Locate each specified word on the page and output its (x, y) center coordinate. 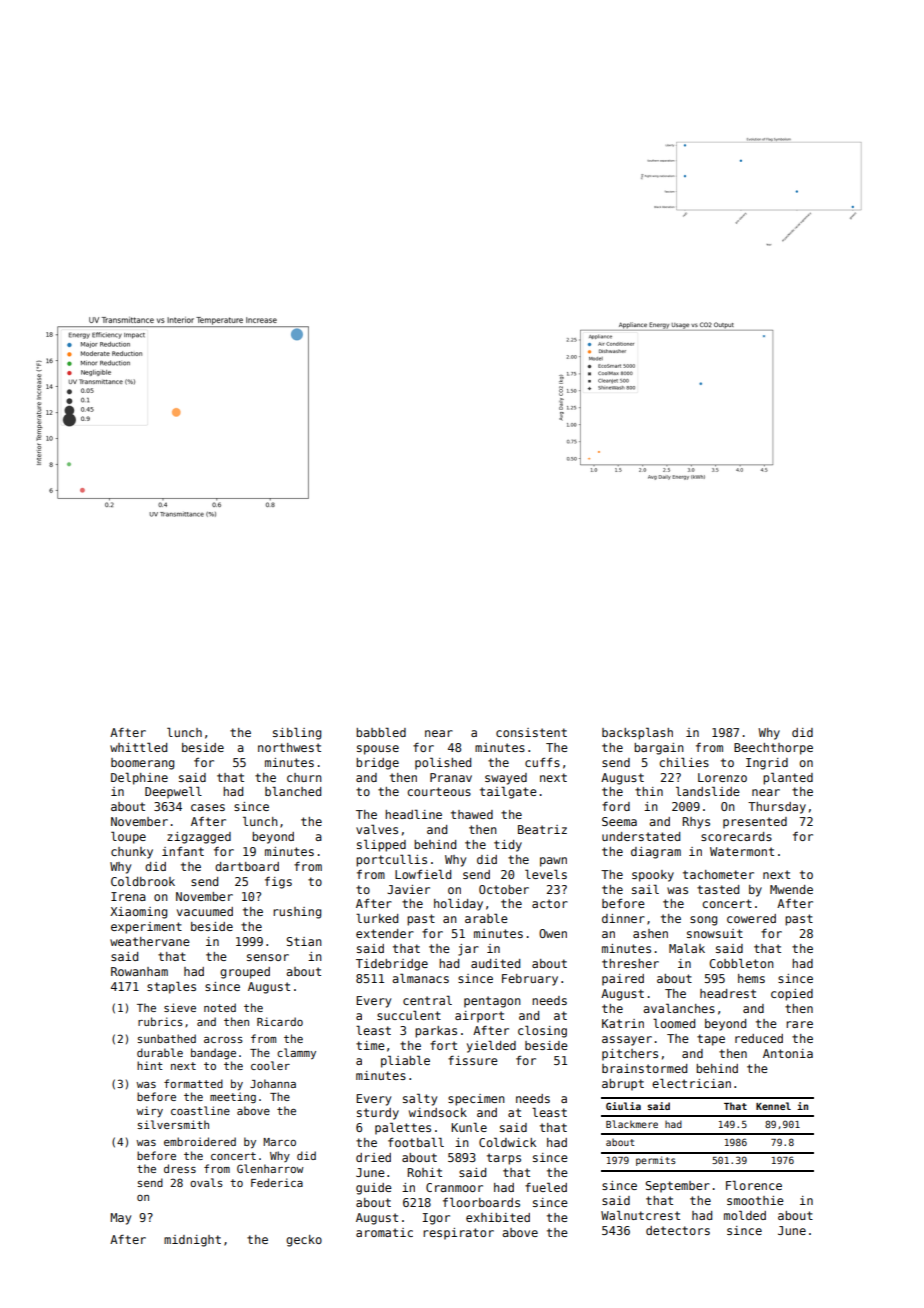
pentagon (492, 1002)
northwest (289, 747)
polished (443, 763)
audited (495, 963)
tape (711, 1040)
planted (788, 778)
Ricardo (280, 1021)
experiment (146, 928)
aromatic (384, 1232)
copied (792, 995)
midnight (192, 1241)
